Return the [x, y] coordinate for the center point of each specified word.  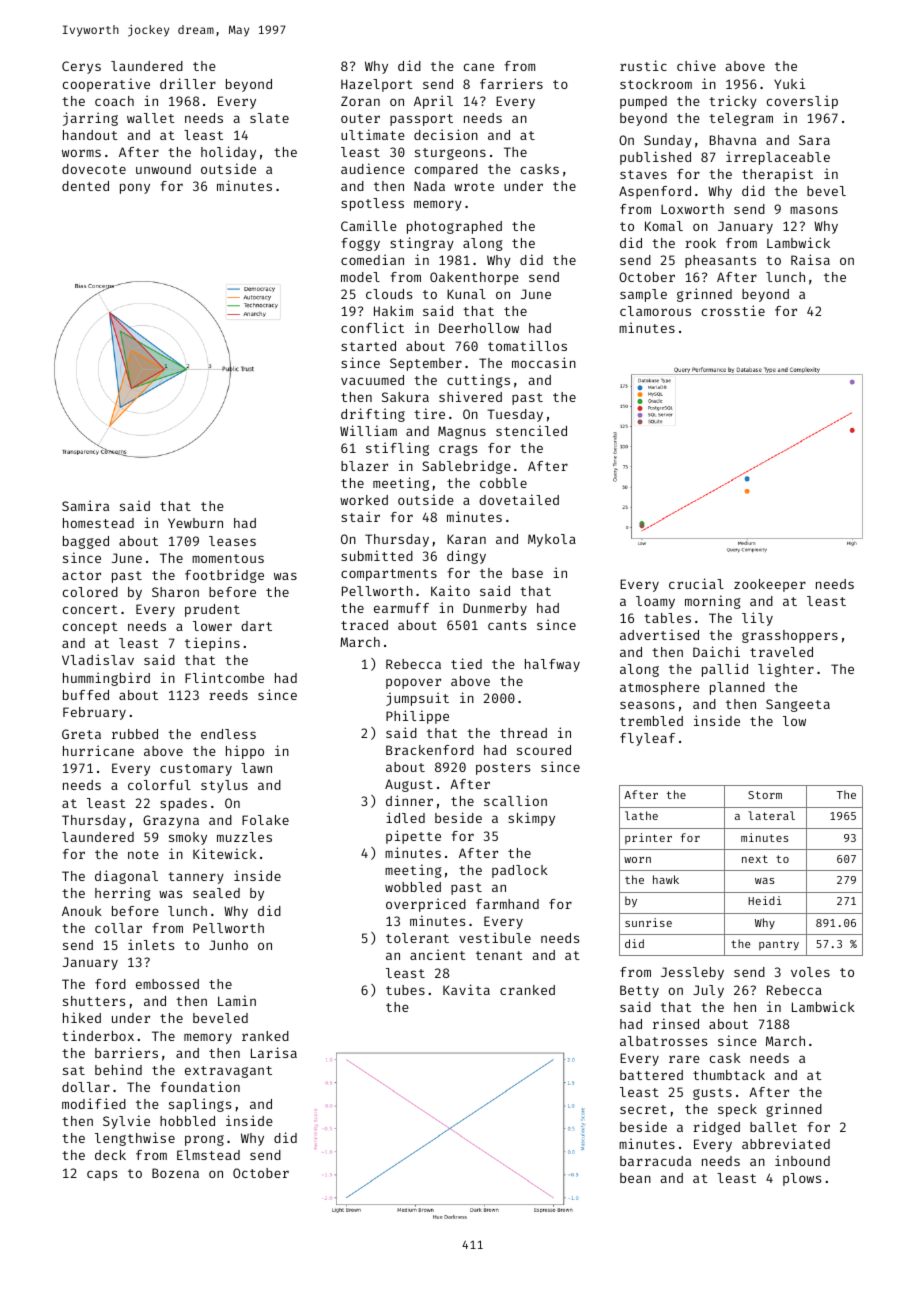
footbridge [224, 576]
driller [188, 83]
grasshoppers [790, 636]
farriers [511, 83]
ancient [438, 954]
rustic [643, 65]
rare [684, 1059]
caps [102, 1175]
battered [651, 1075]
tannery [196, 878]
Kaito [450, 590]
